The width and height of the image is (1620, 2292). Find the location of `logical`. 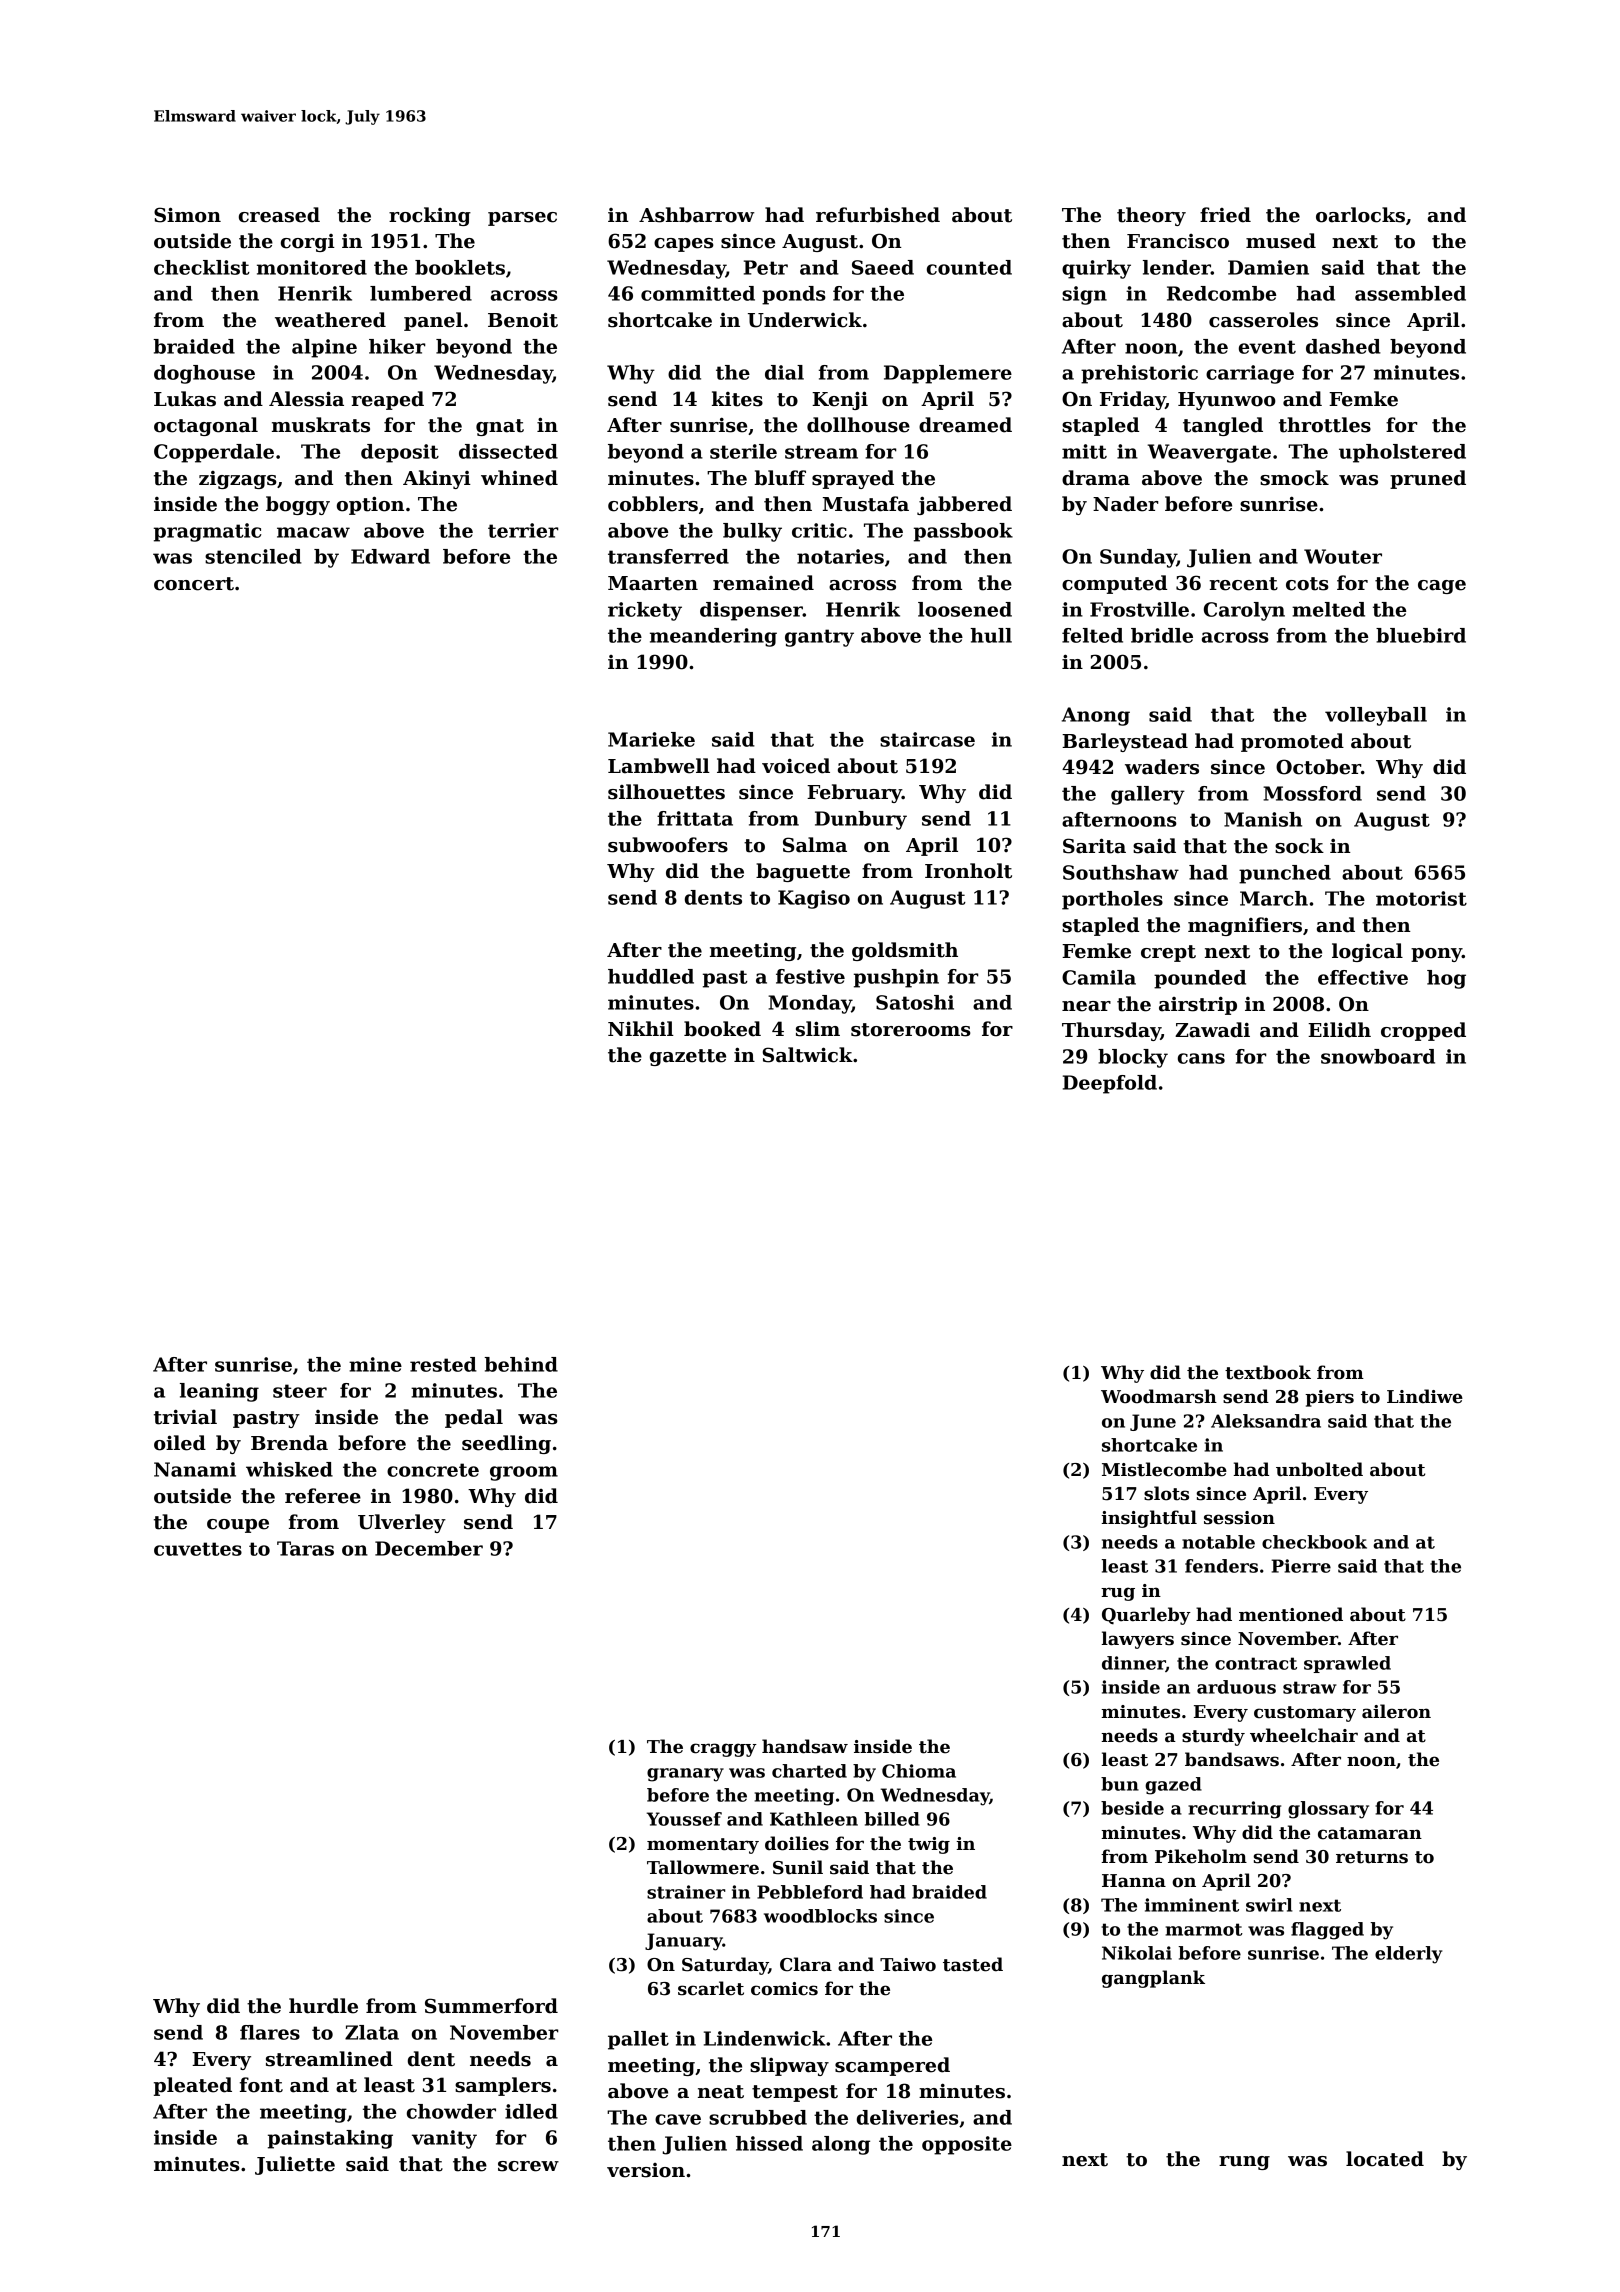

logical is located at coordinates (1367, 952).
